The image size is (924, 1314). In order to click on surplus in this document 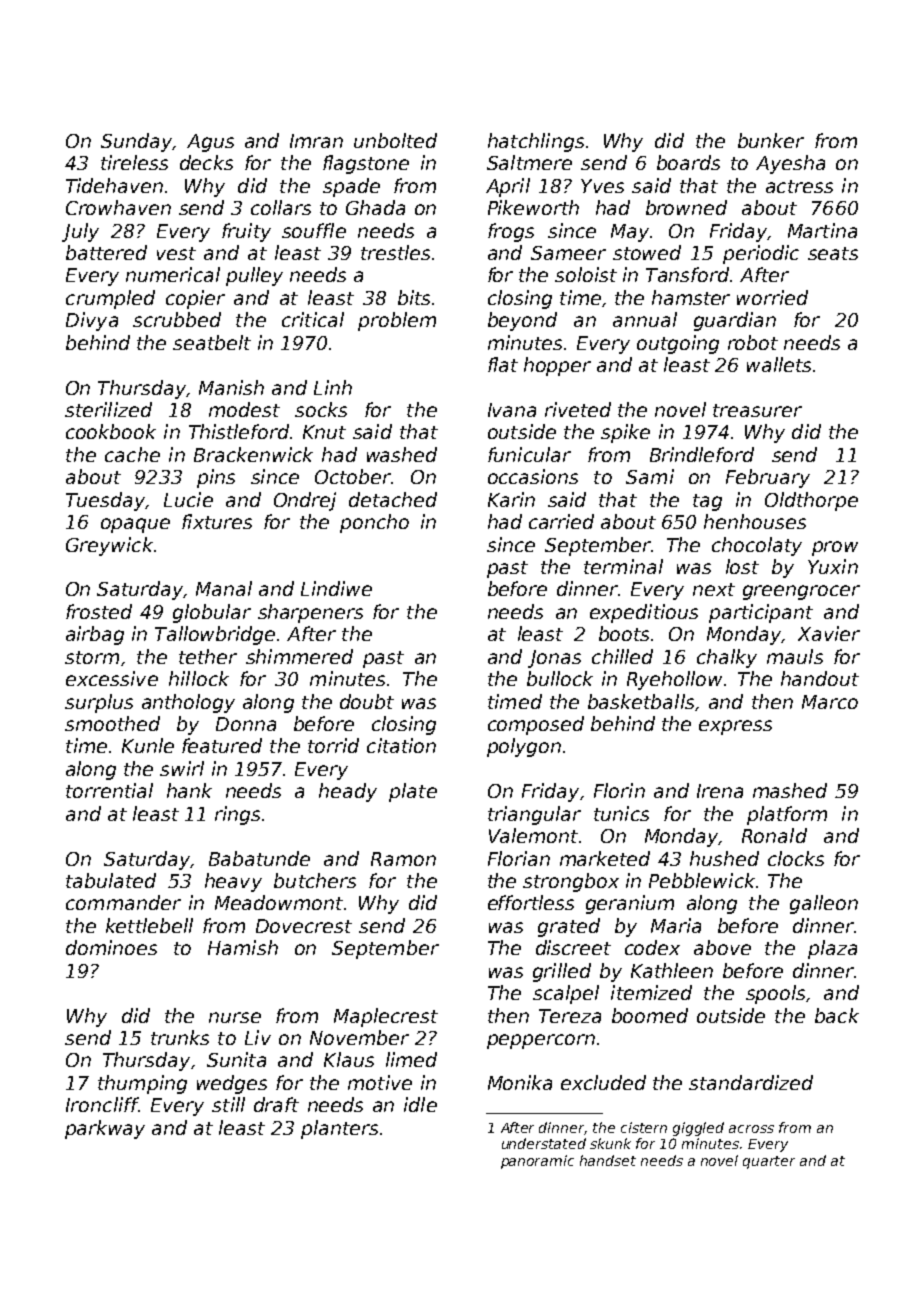, I will do `click(99, 703)`.
